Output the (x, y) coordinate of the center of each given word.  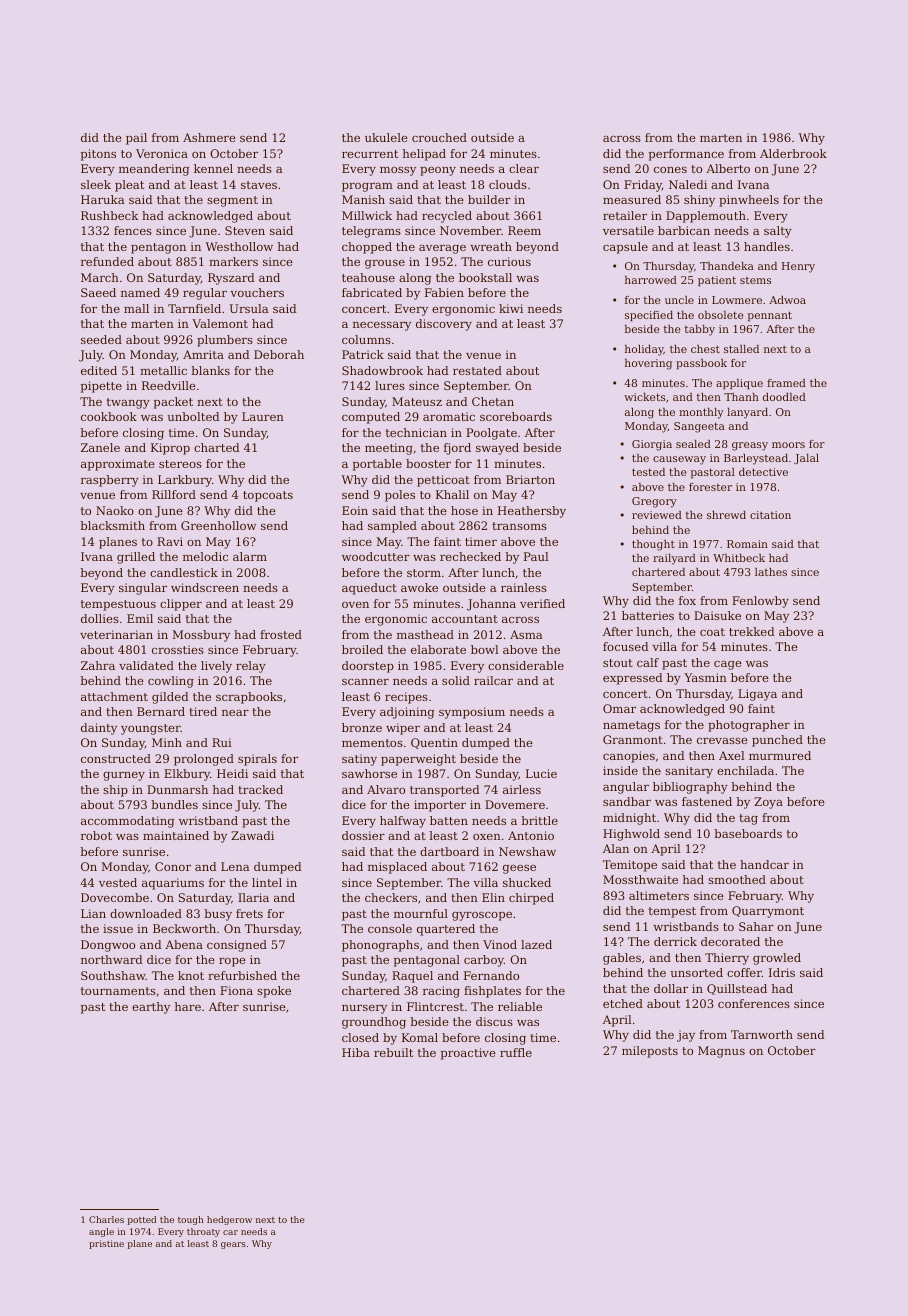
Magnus (721, 1052)
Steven (245, 230)
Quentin (434, 743)
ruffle (516, 1052)
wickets (644, 397)
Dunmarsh (177, 789)
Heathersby (532, 512)
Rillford (174, 494)
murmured (780, 755)
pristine (106, 1244)
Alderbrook (793, 153)
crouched (439, 137)
